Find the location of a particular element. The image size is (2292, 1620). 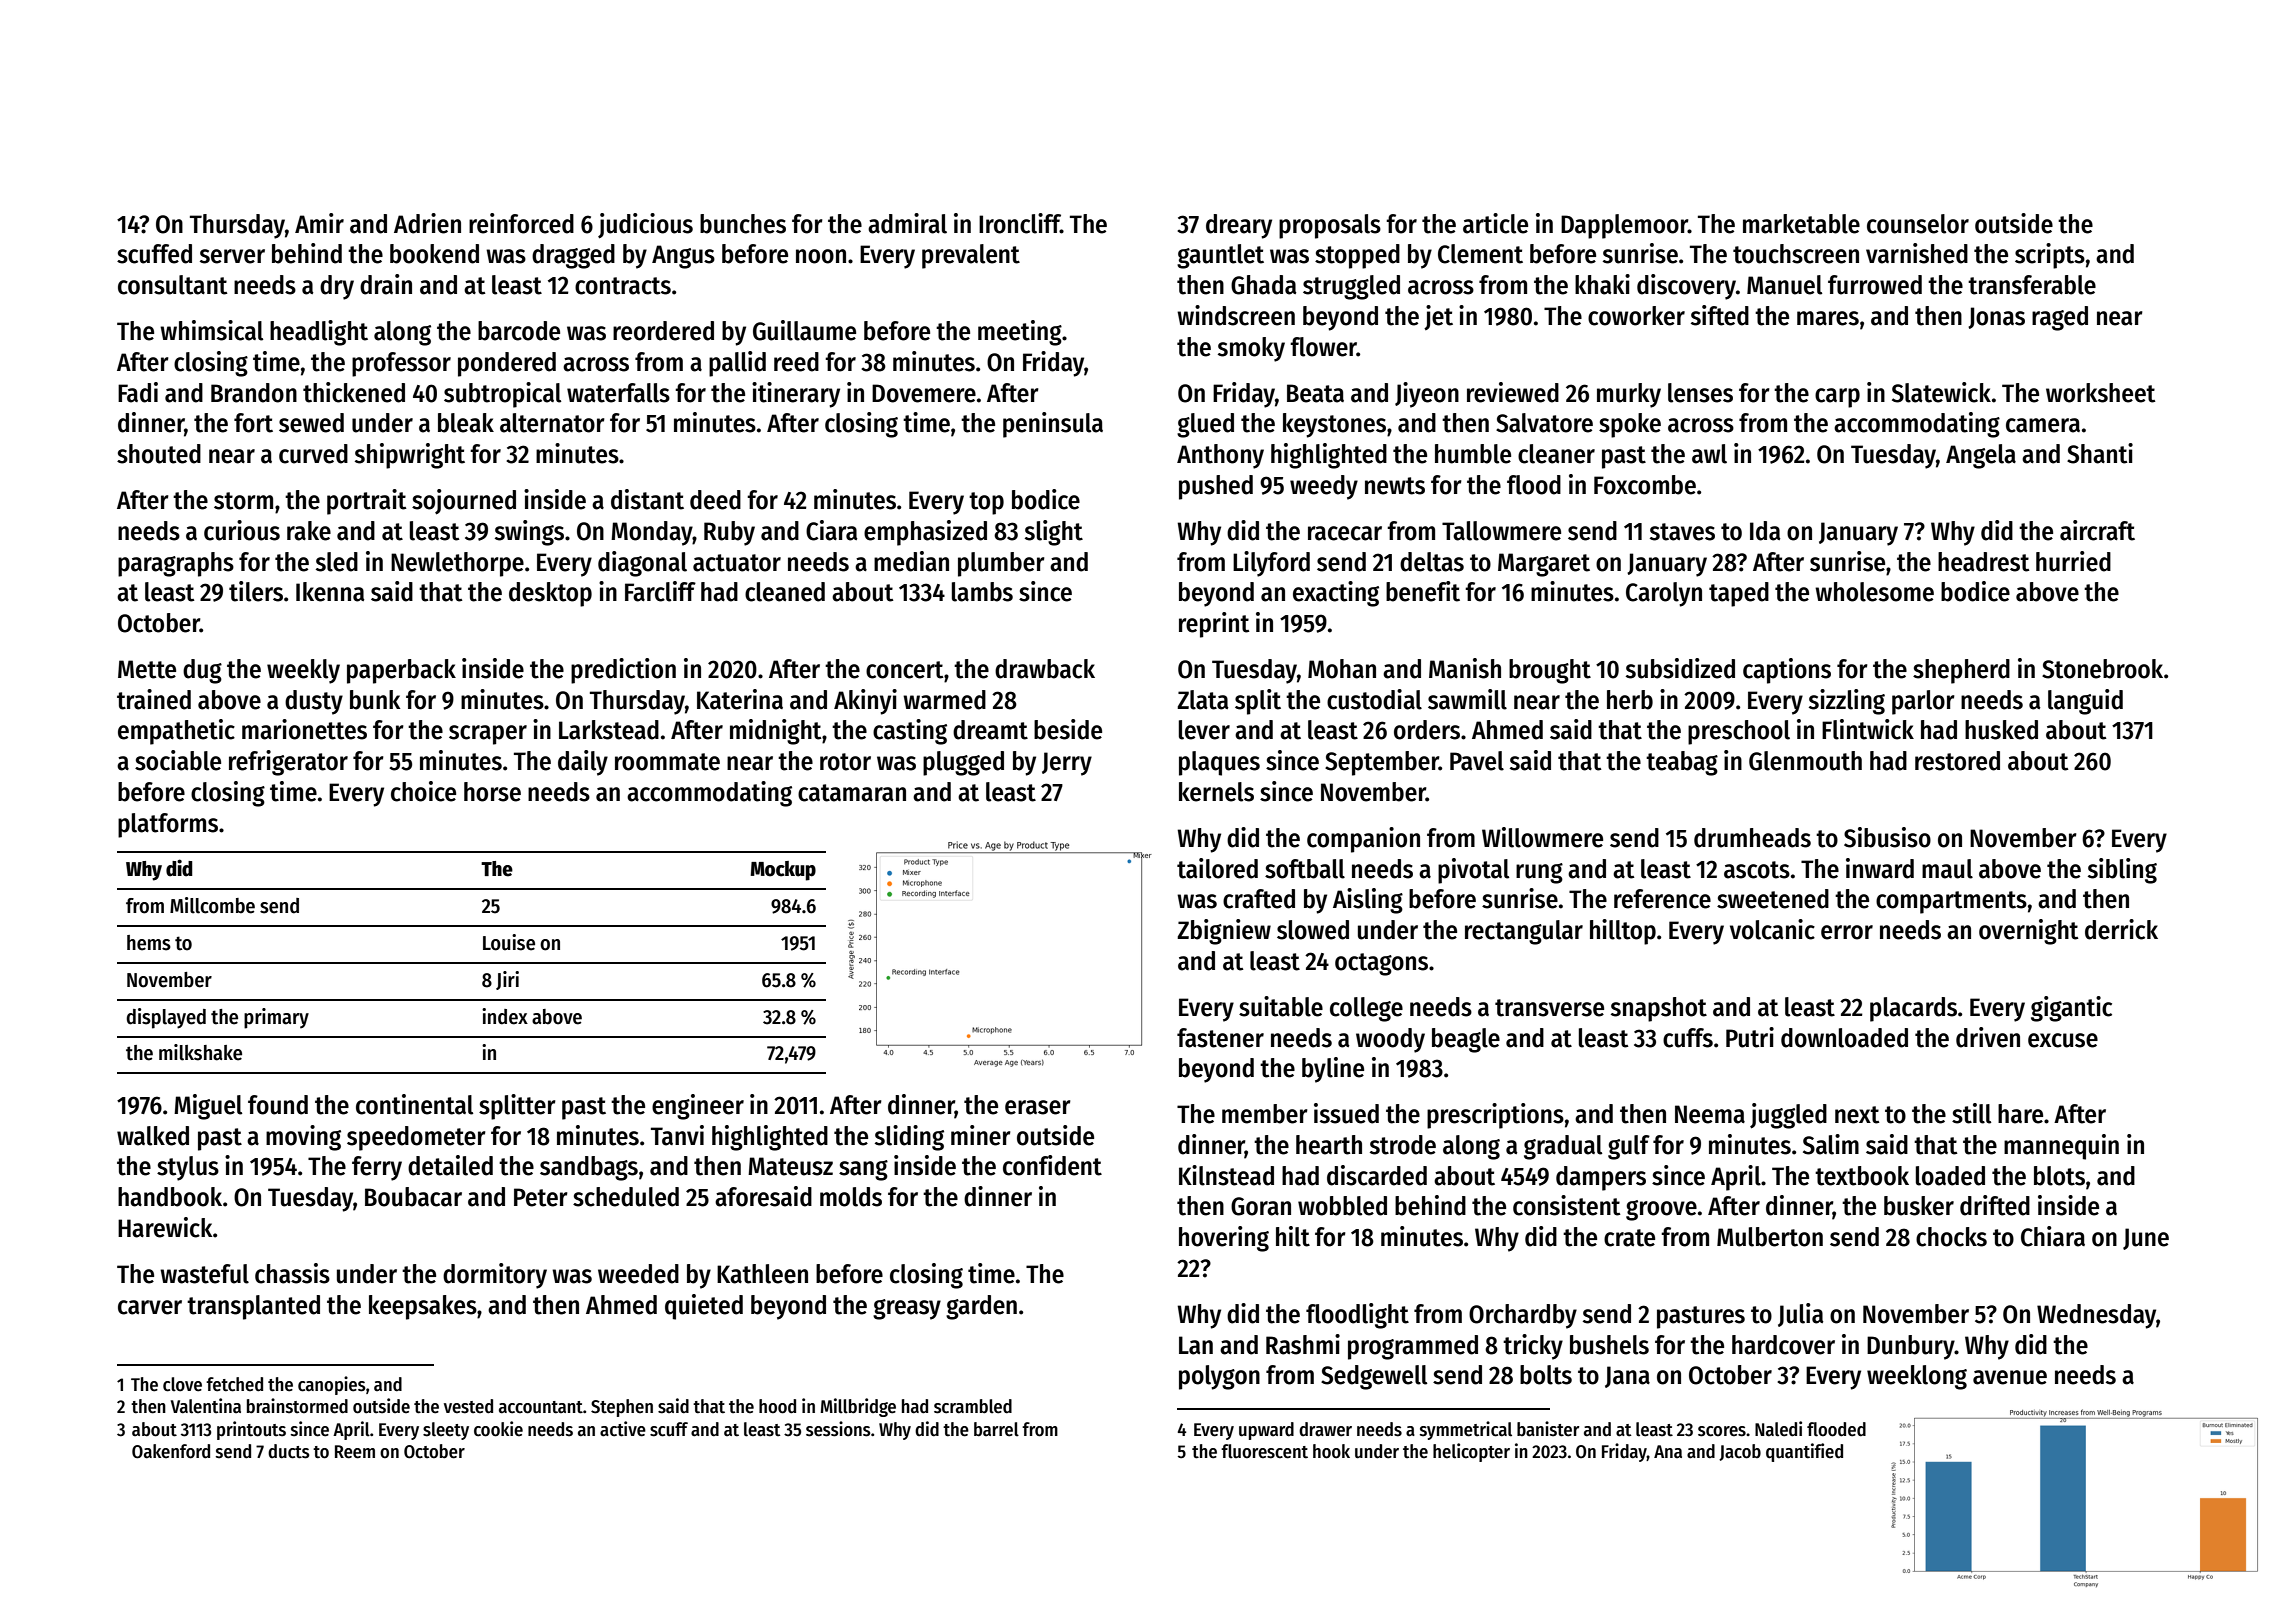

reference is located at coordinates (1662, 899).
